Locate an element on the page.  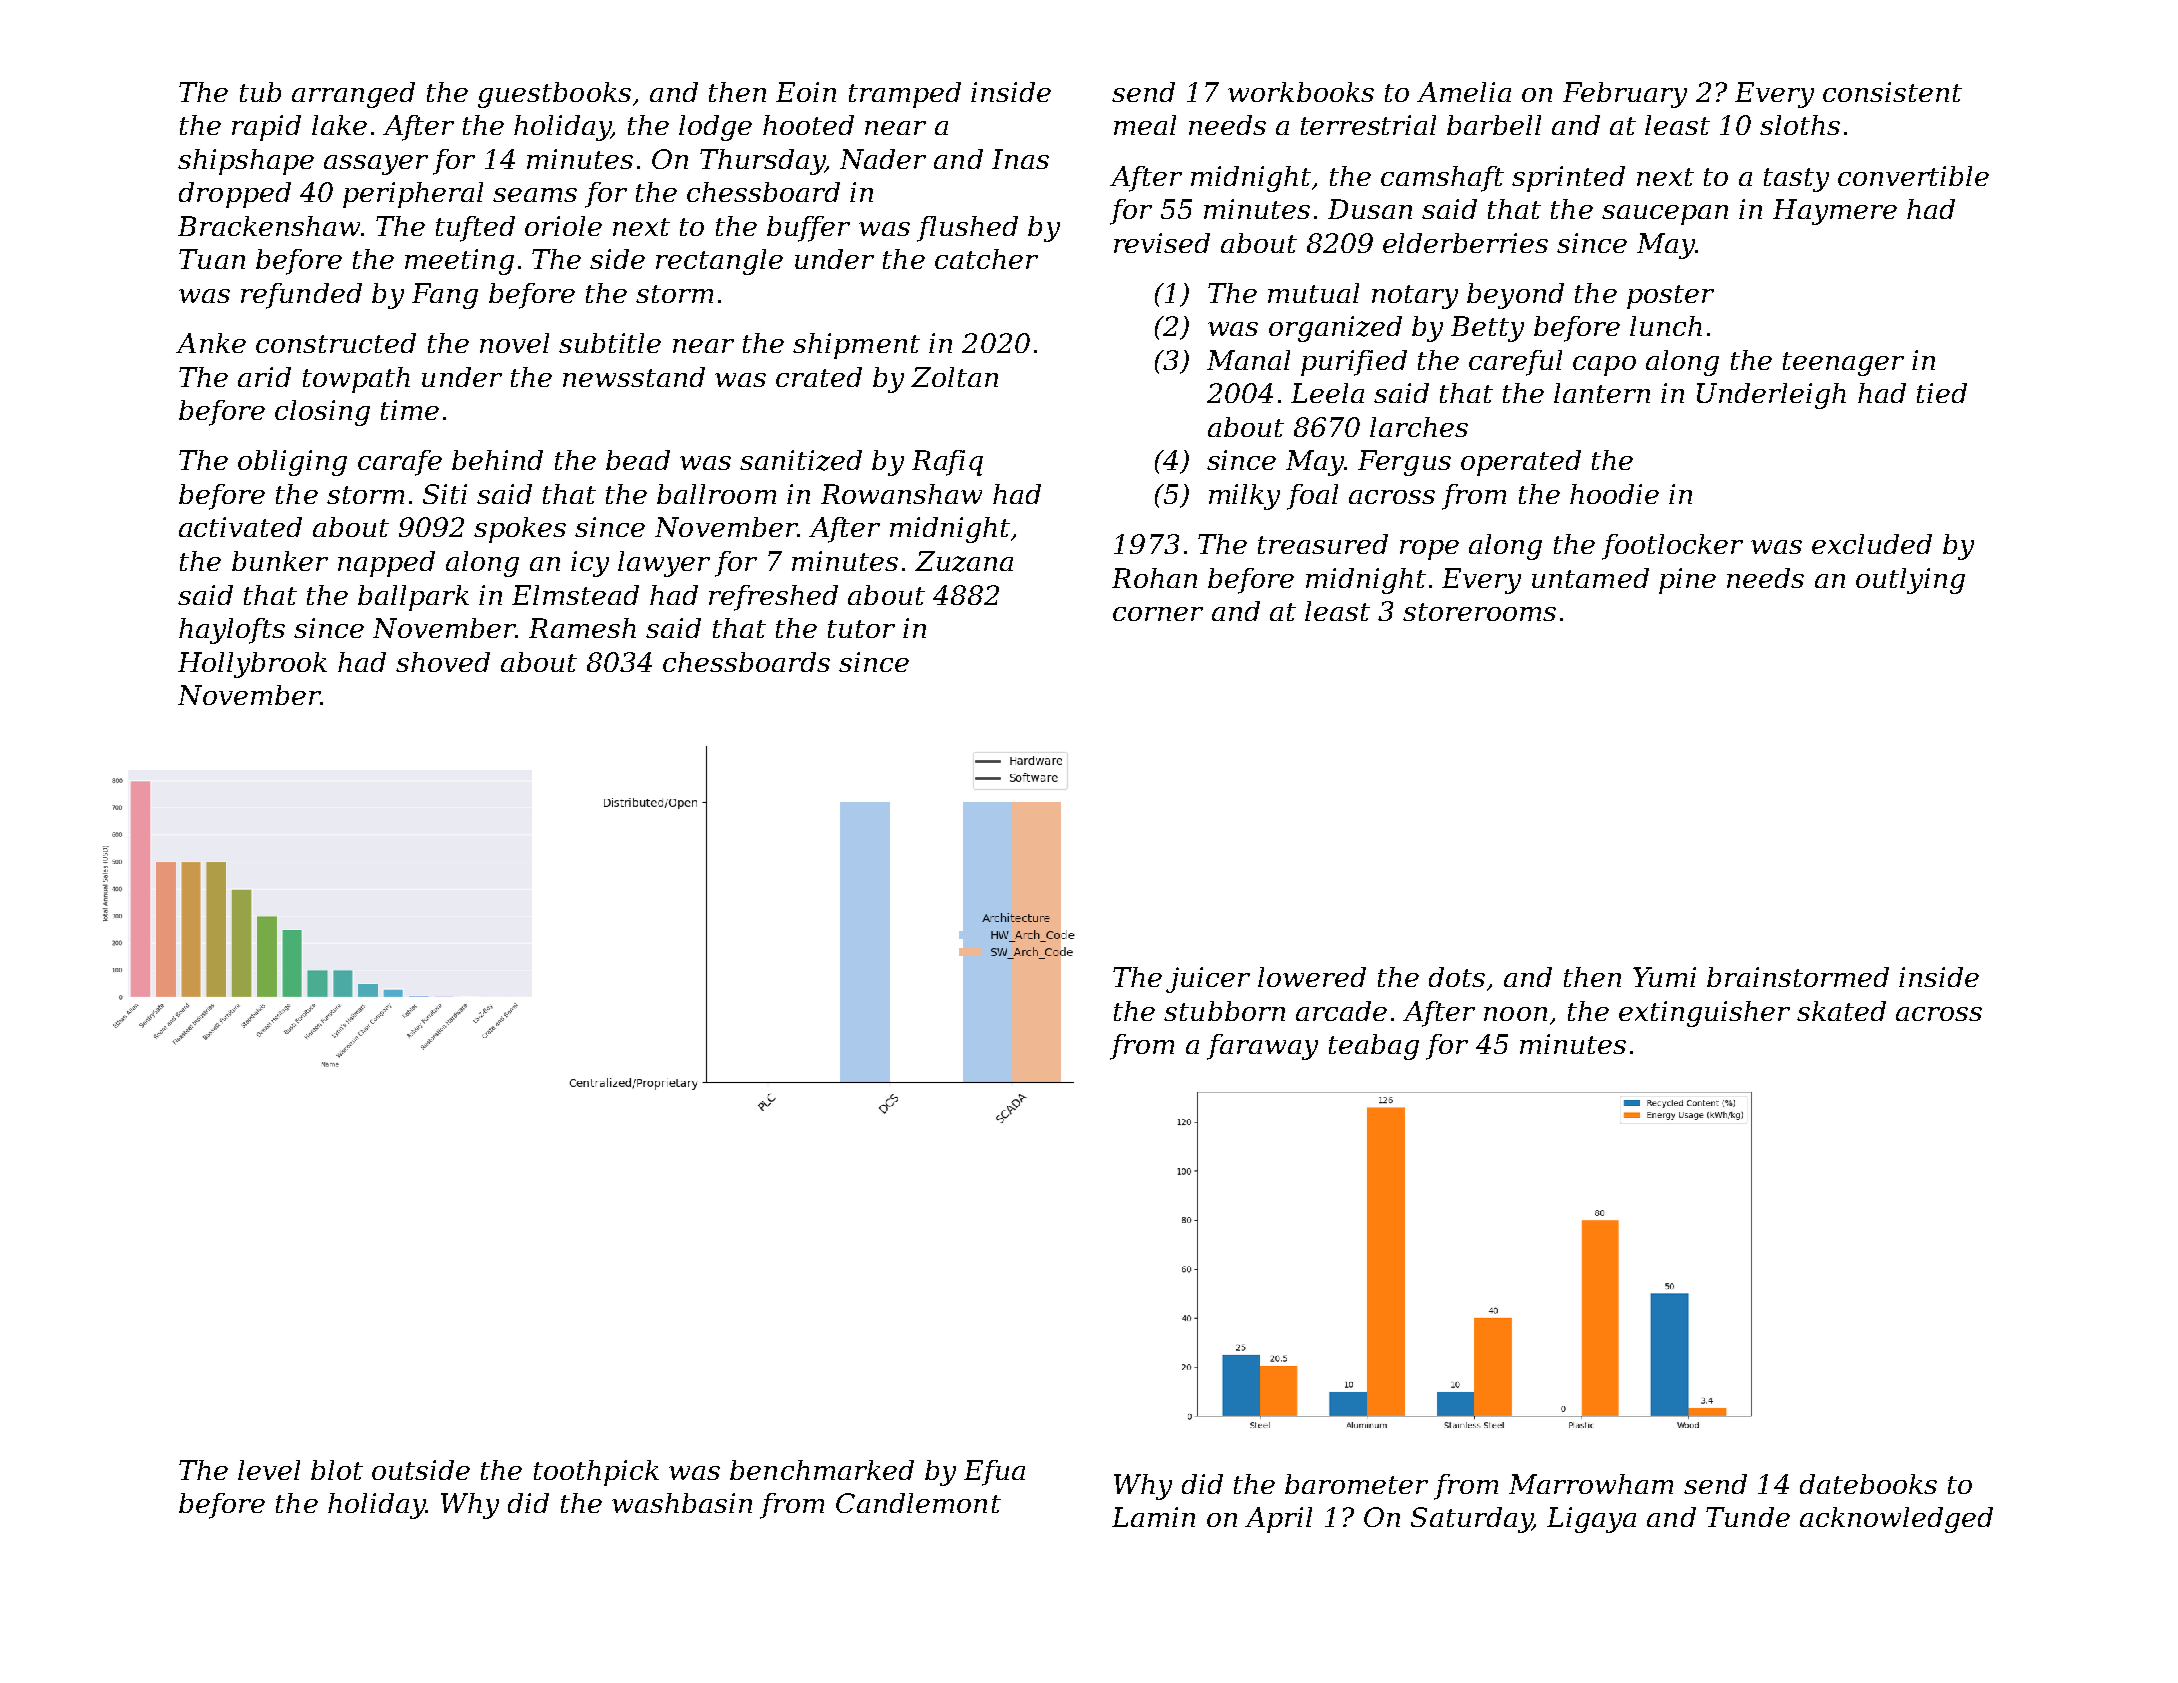
teenager is located at coordinates (1843, 364).
